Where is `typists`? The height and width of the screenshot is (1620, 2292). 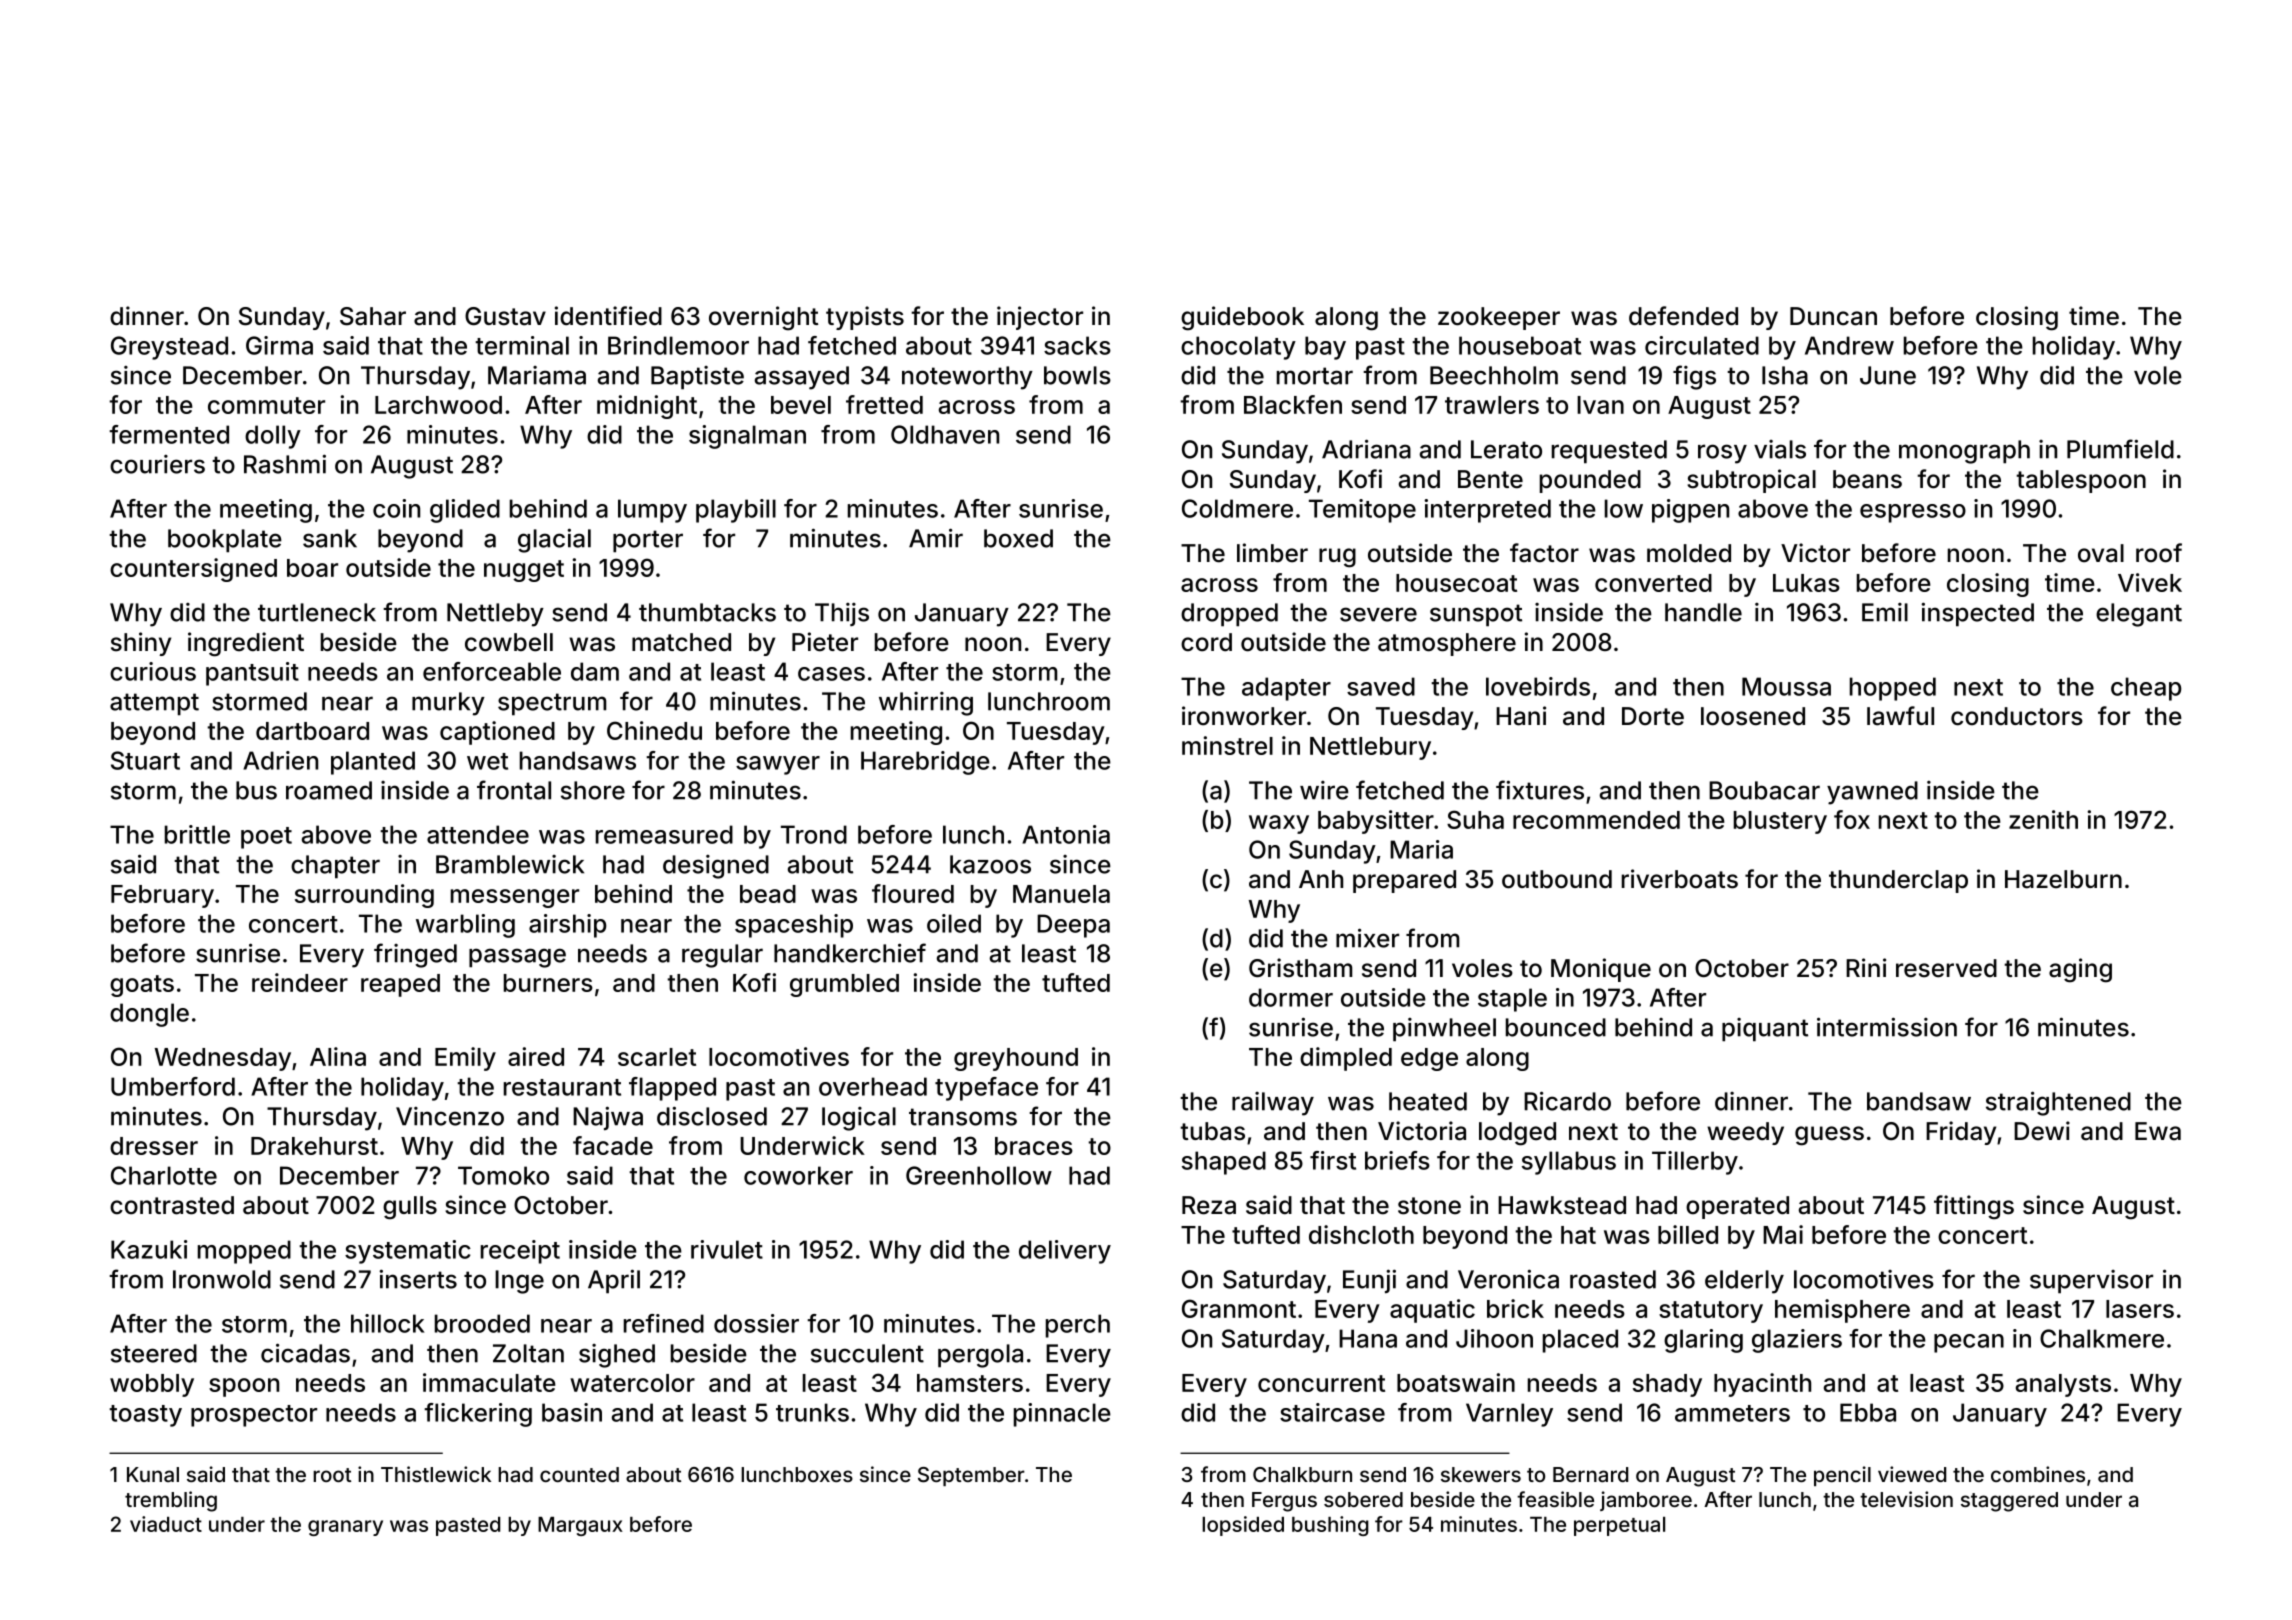
typists is located at coordinates (865, 318).
